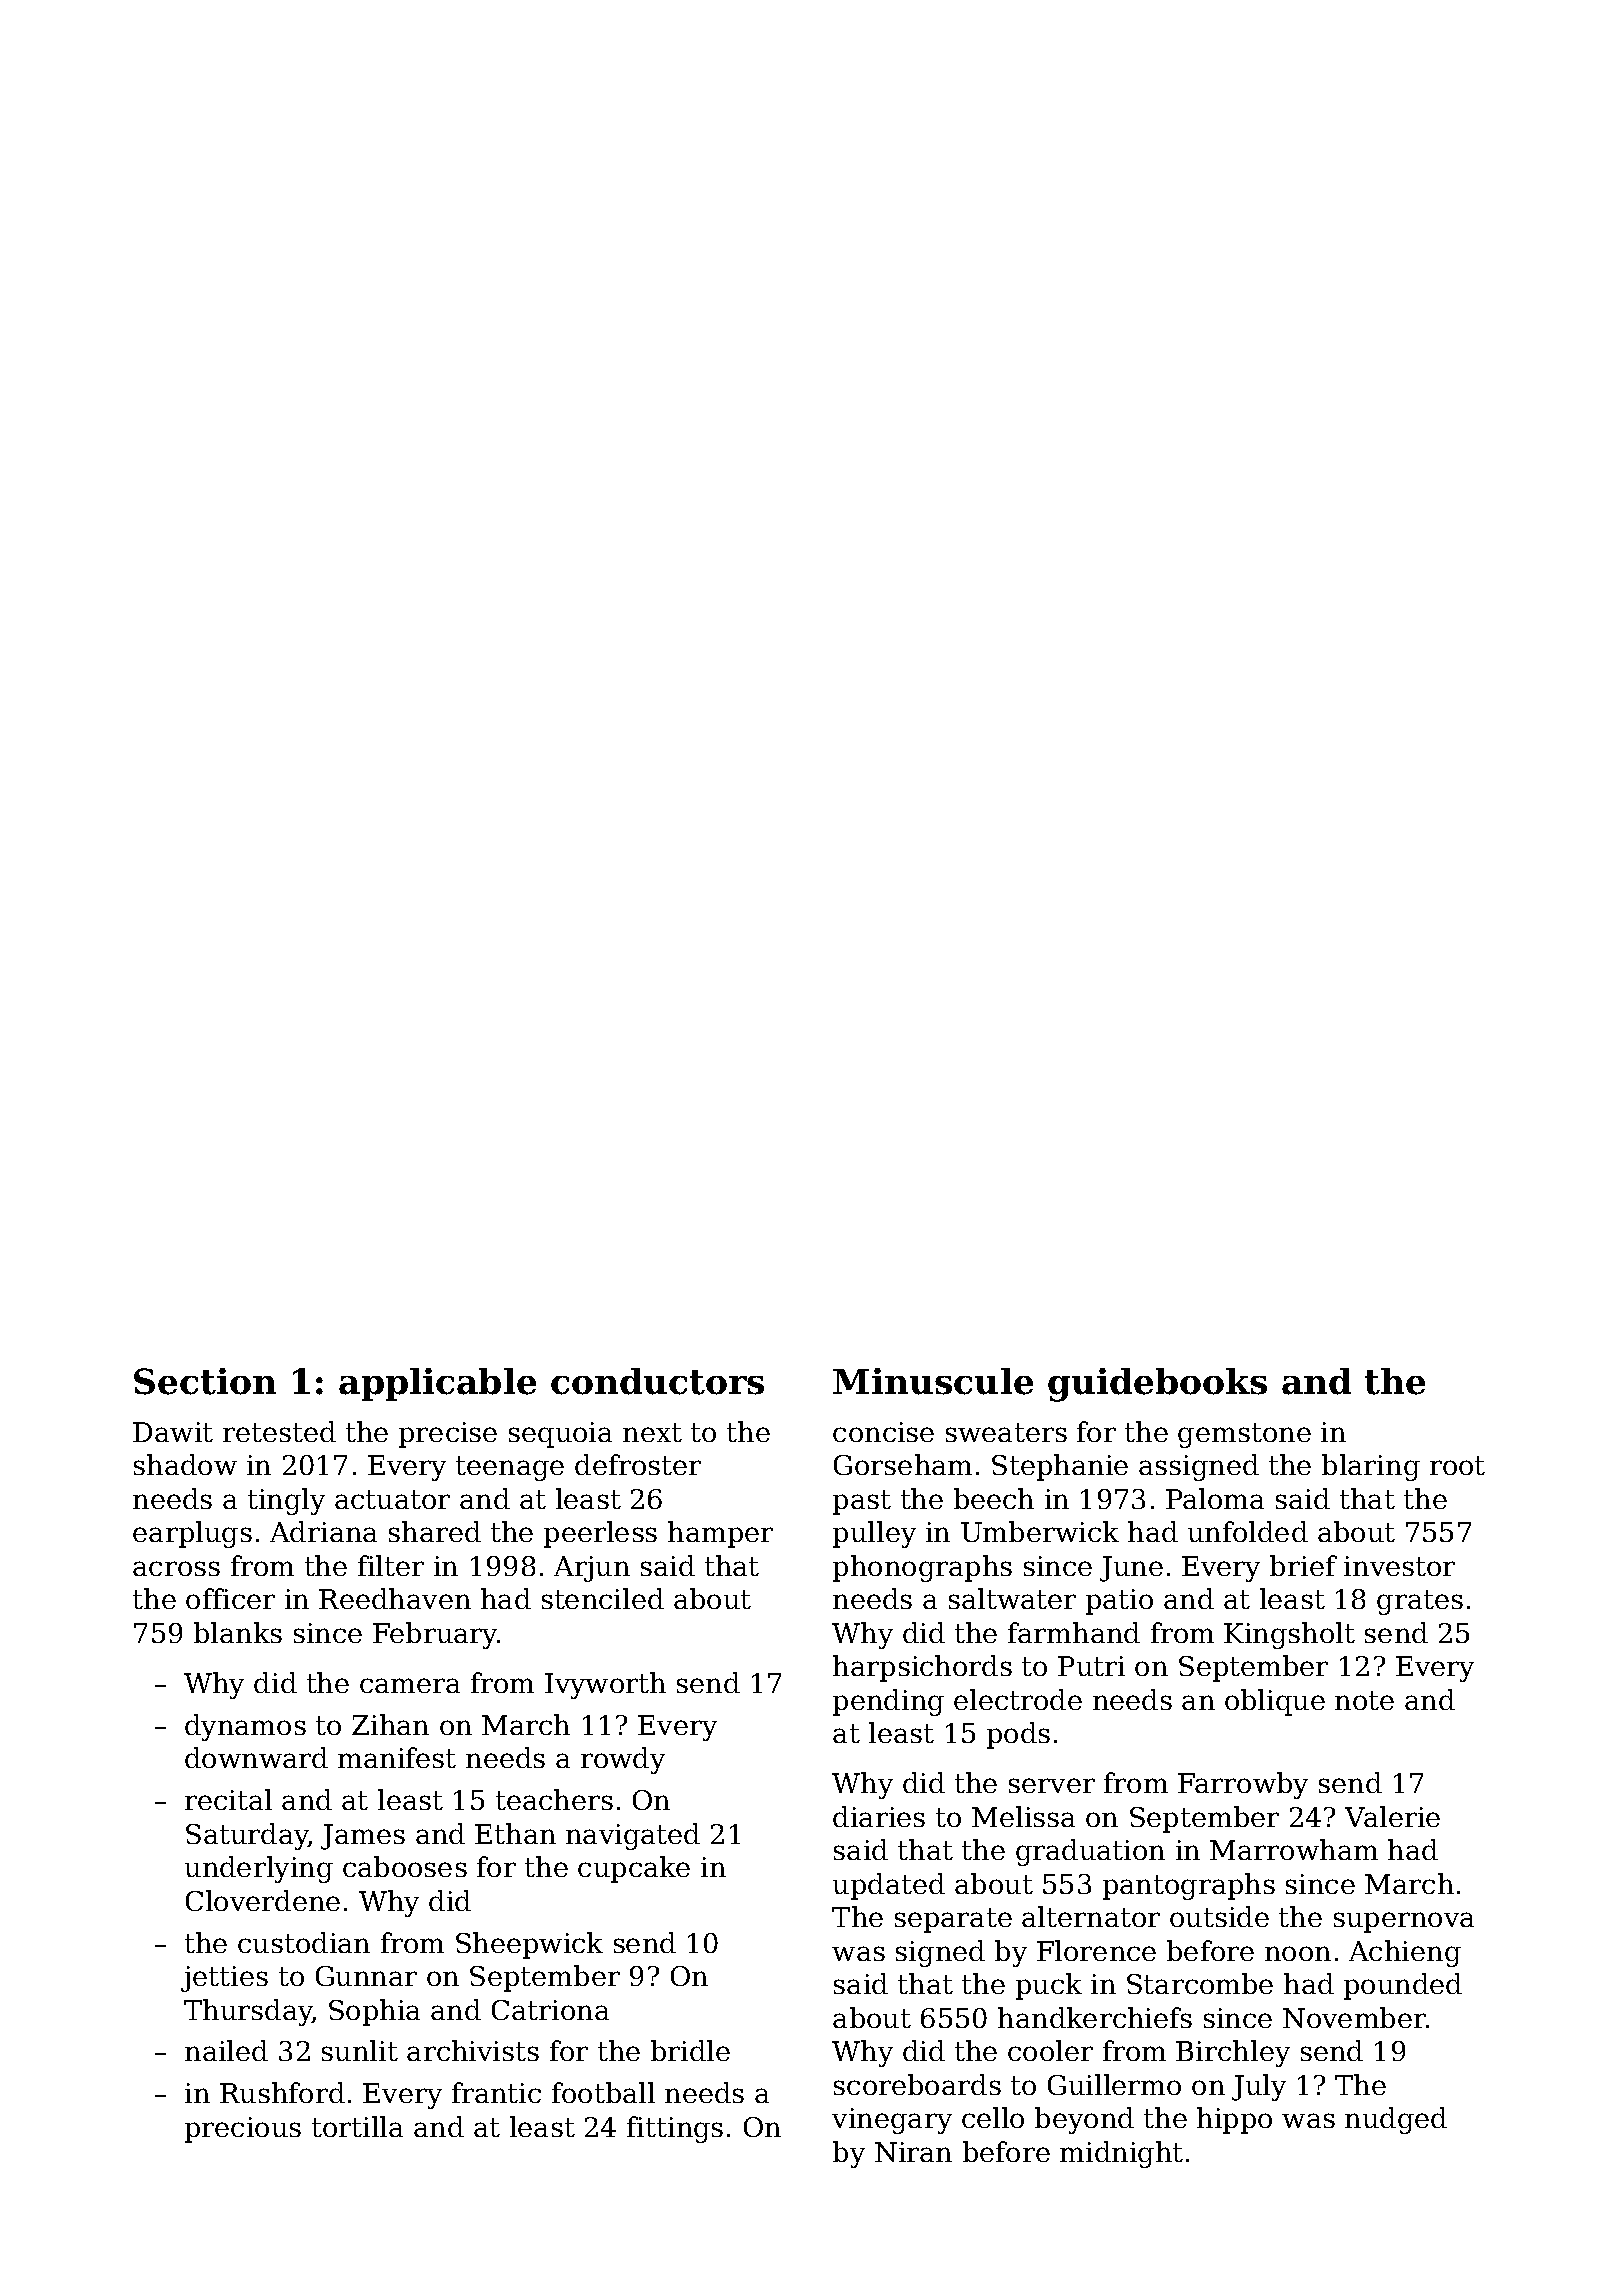  I want to click on hippo, so click(1234, 2120).
